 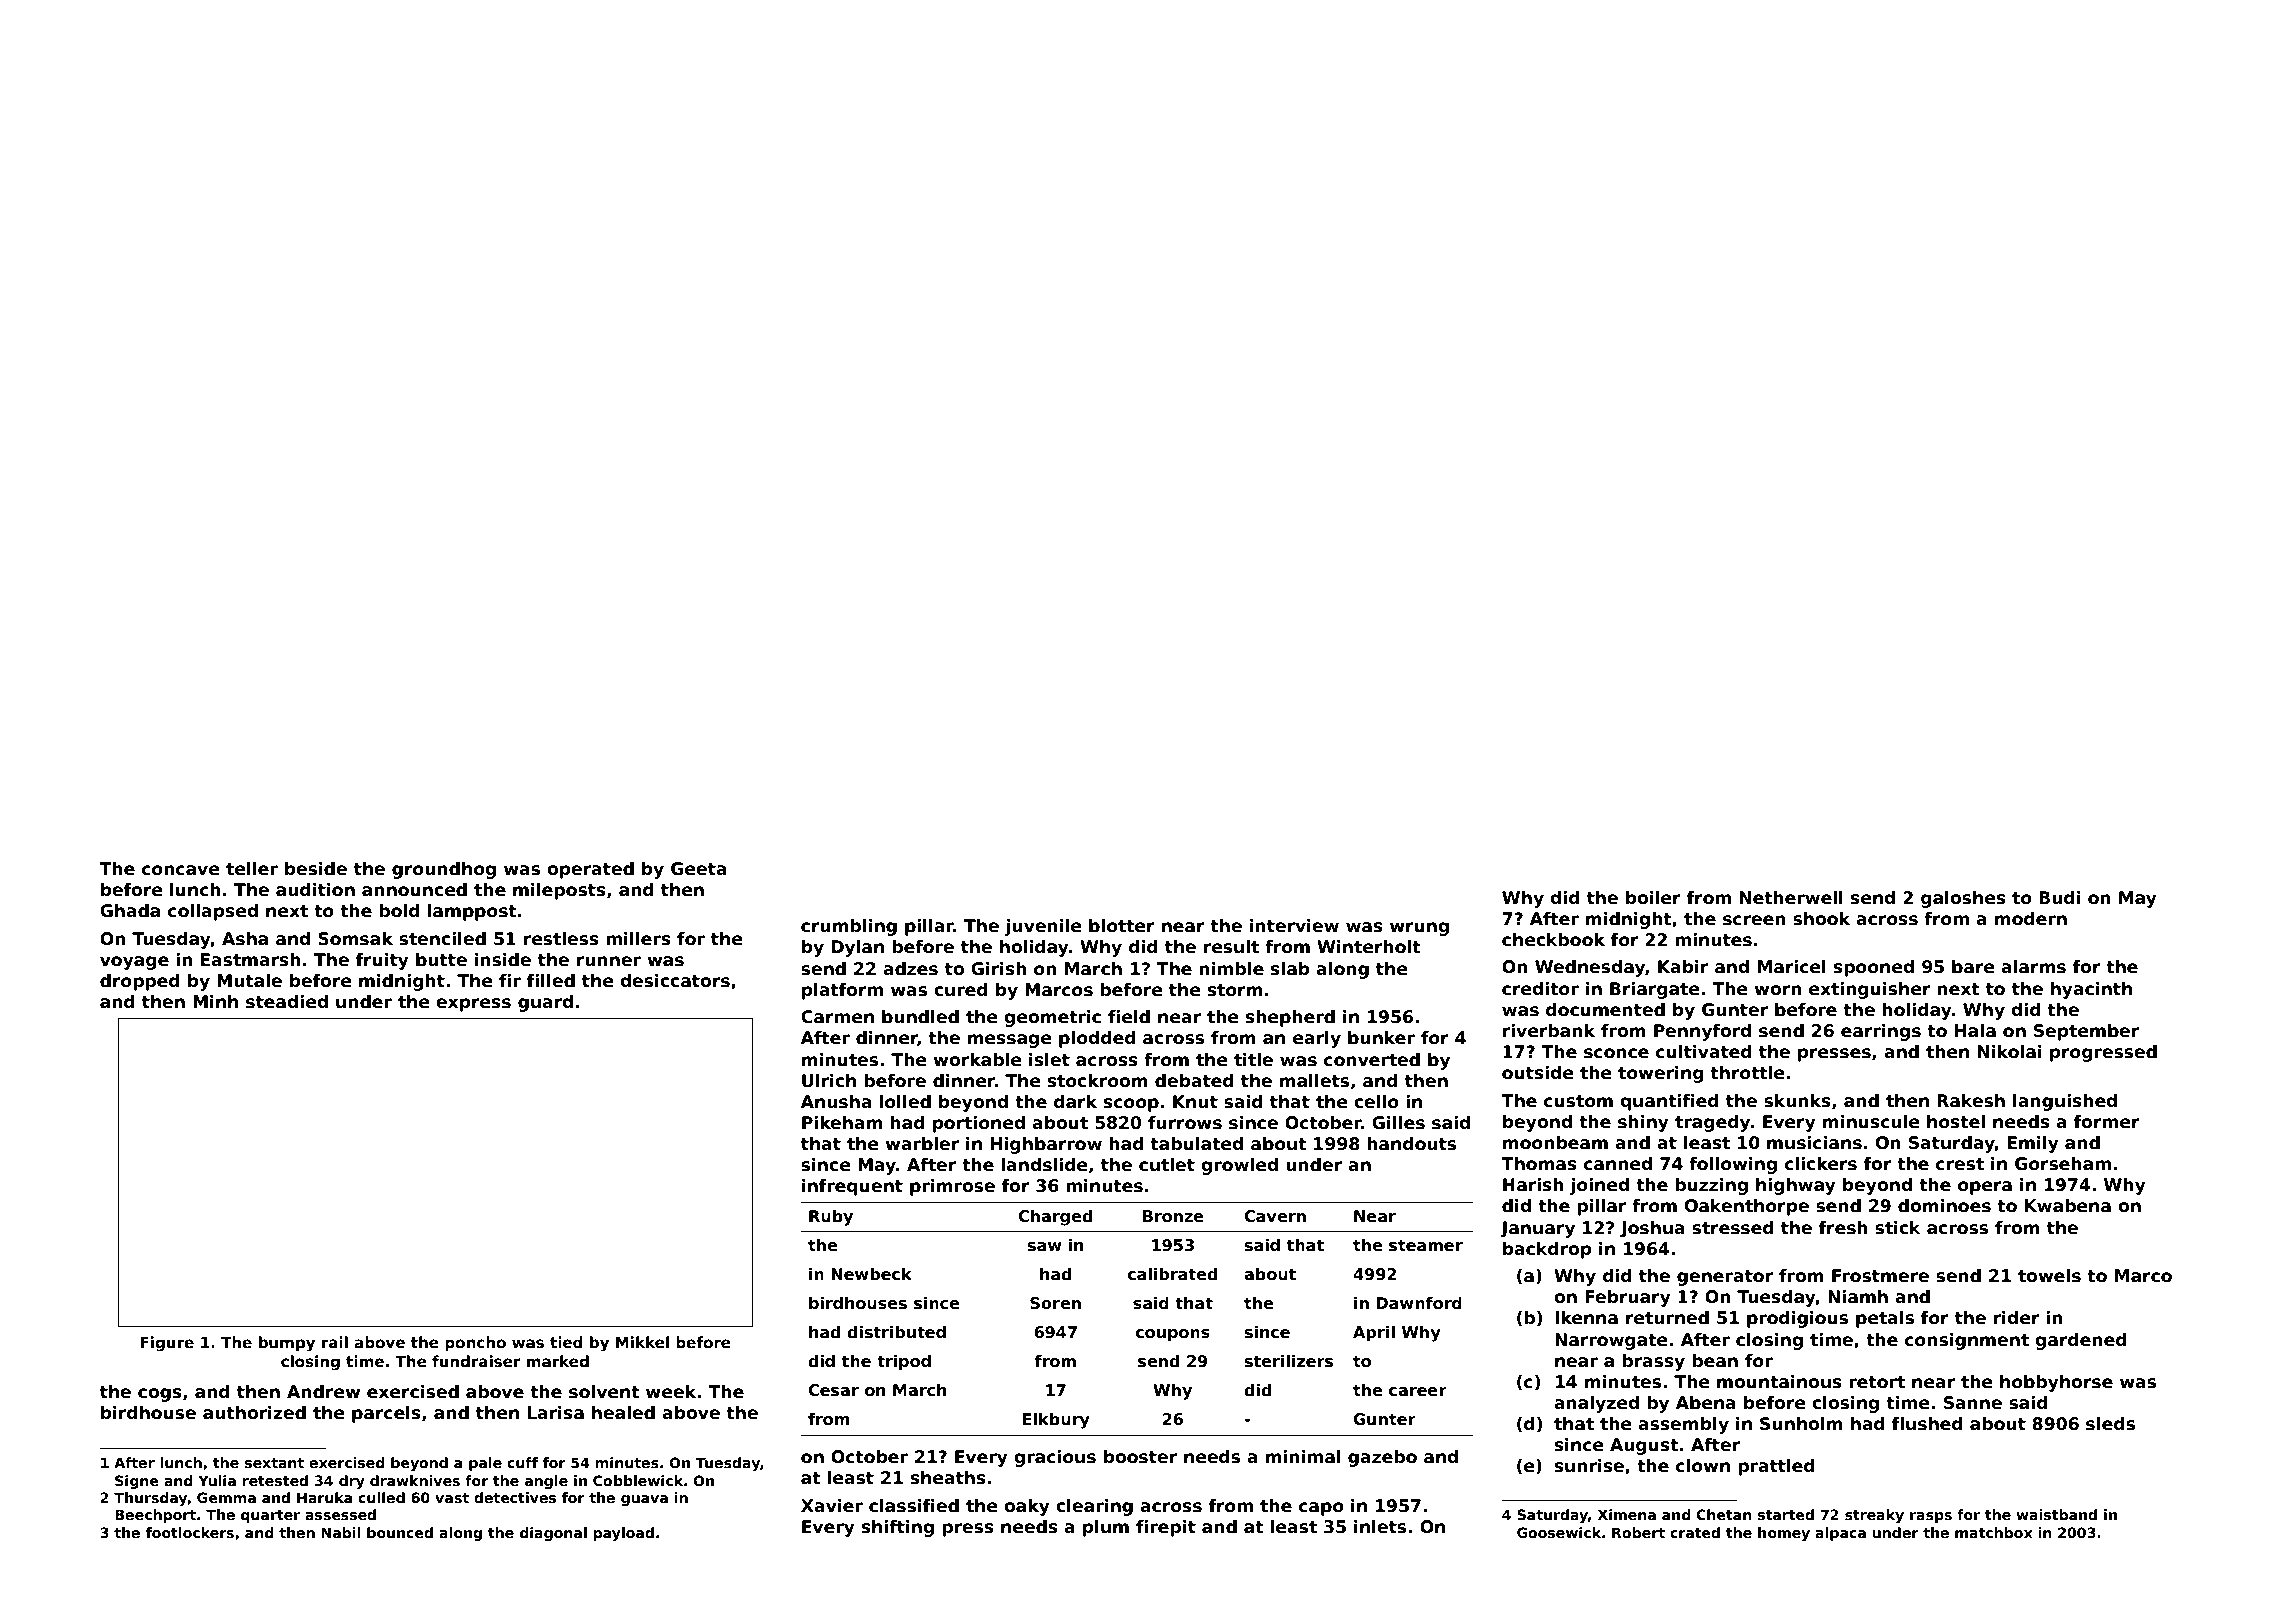 I want to click on dominoes, so click(x=1944, y=1206).
